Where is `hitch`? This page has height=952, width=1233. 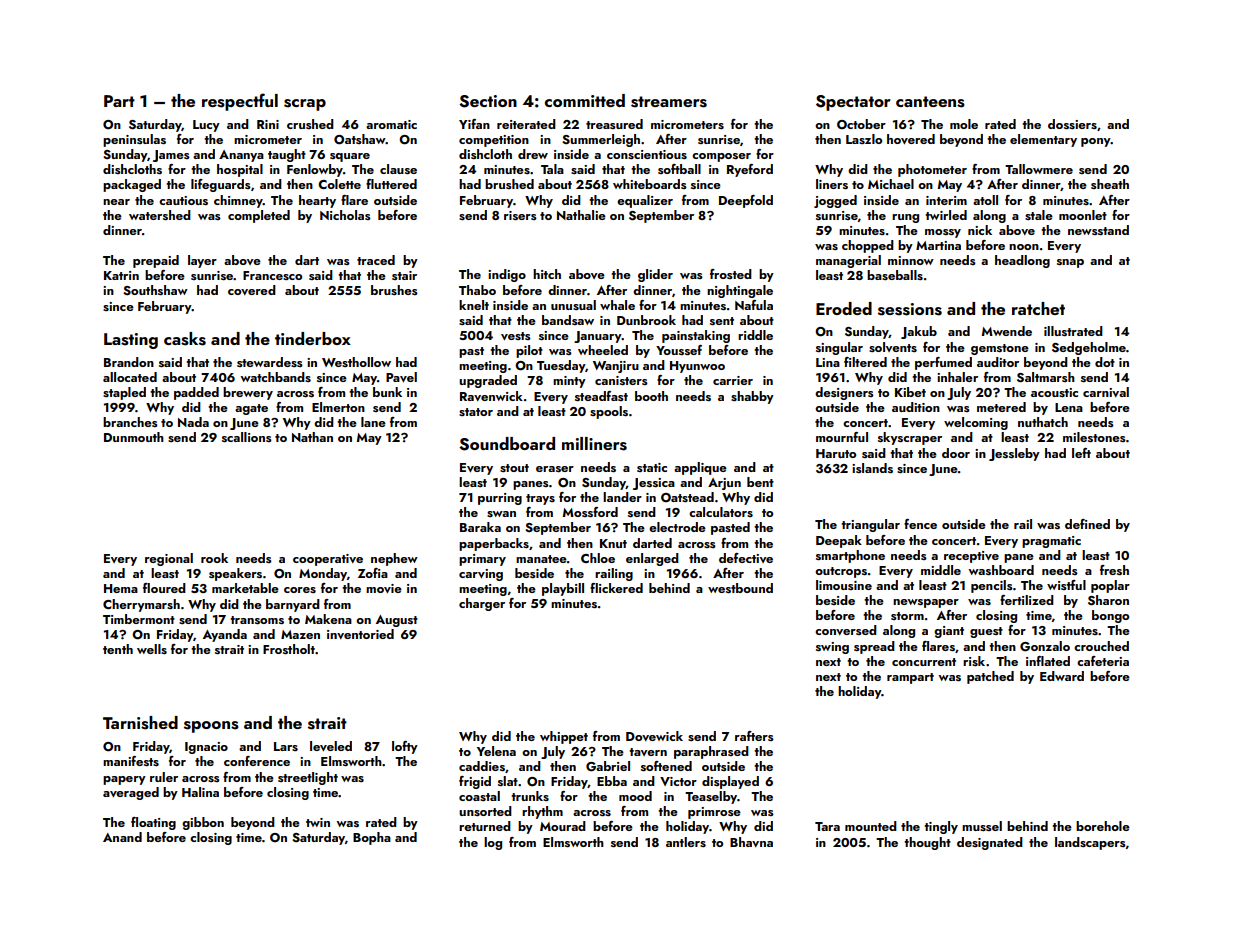
hitch is located at coordinates (547, 274).
